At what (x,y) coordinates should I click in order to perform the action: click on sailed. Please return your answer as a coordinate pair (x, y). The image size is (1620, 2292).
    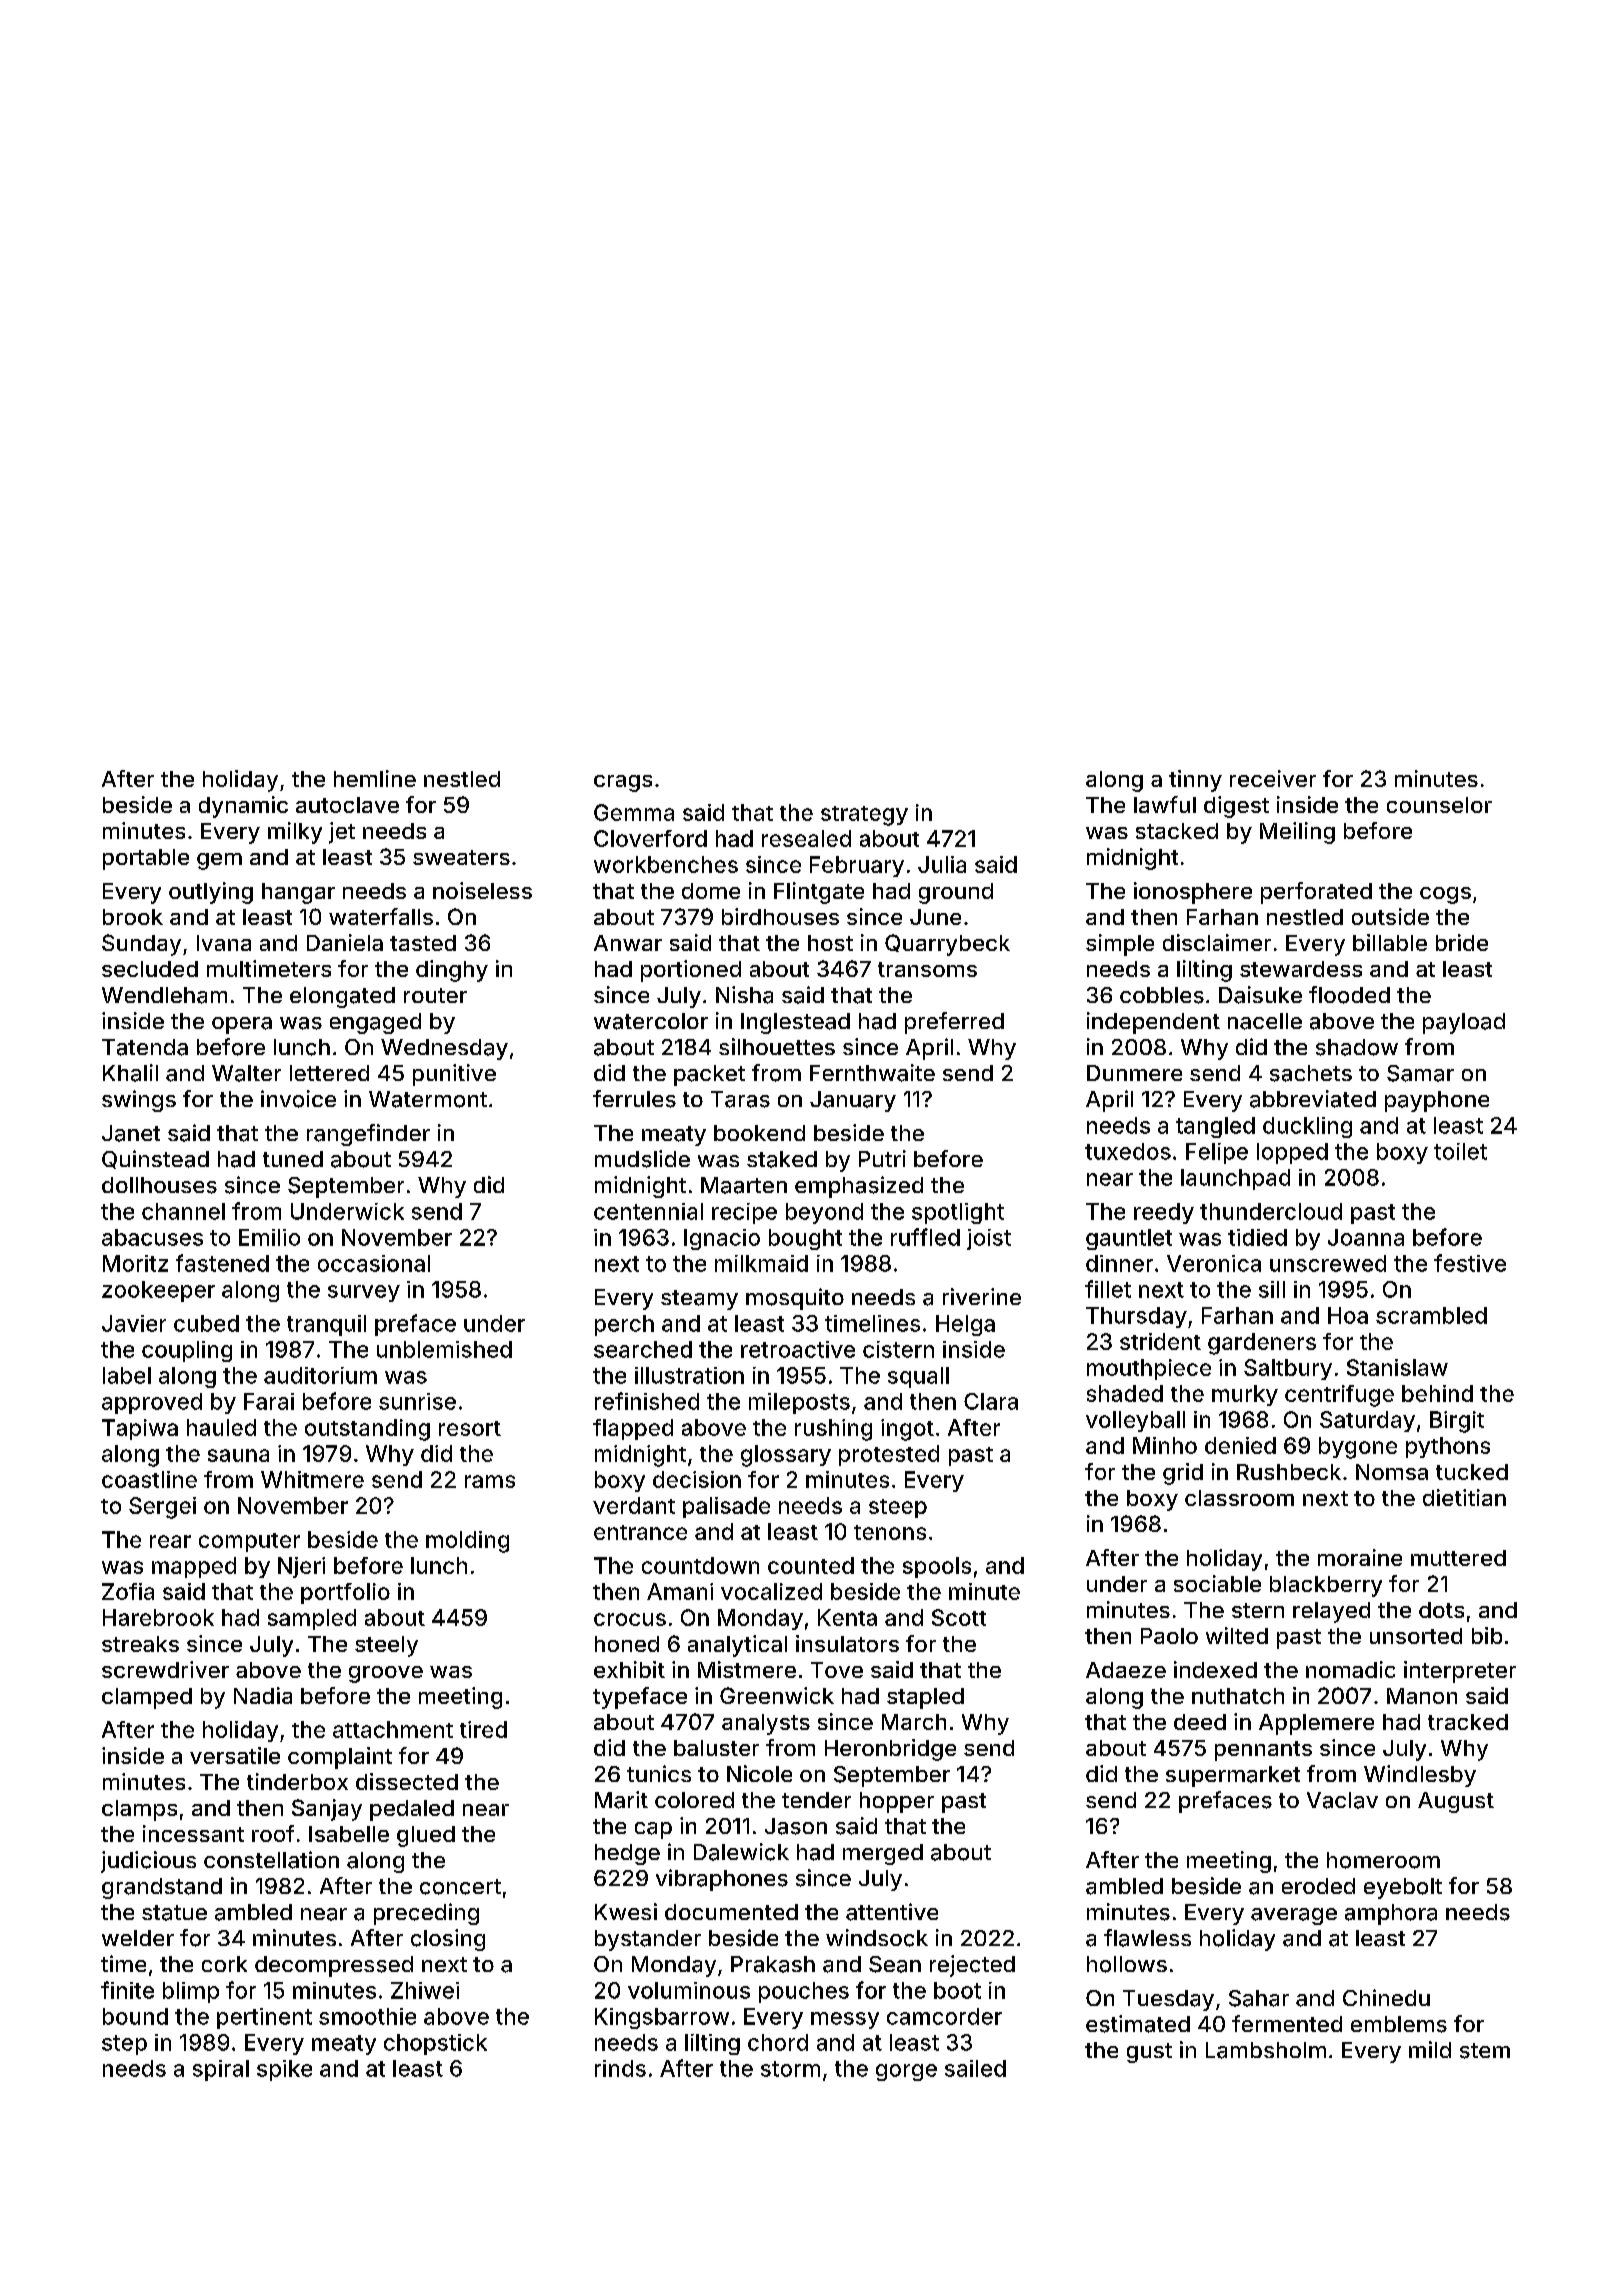
    Looking at the image, I should click on (975, 2068).
